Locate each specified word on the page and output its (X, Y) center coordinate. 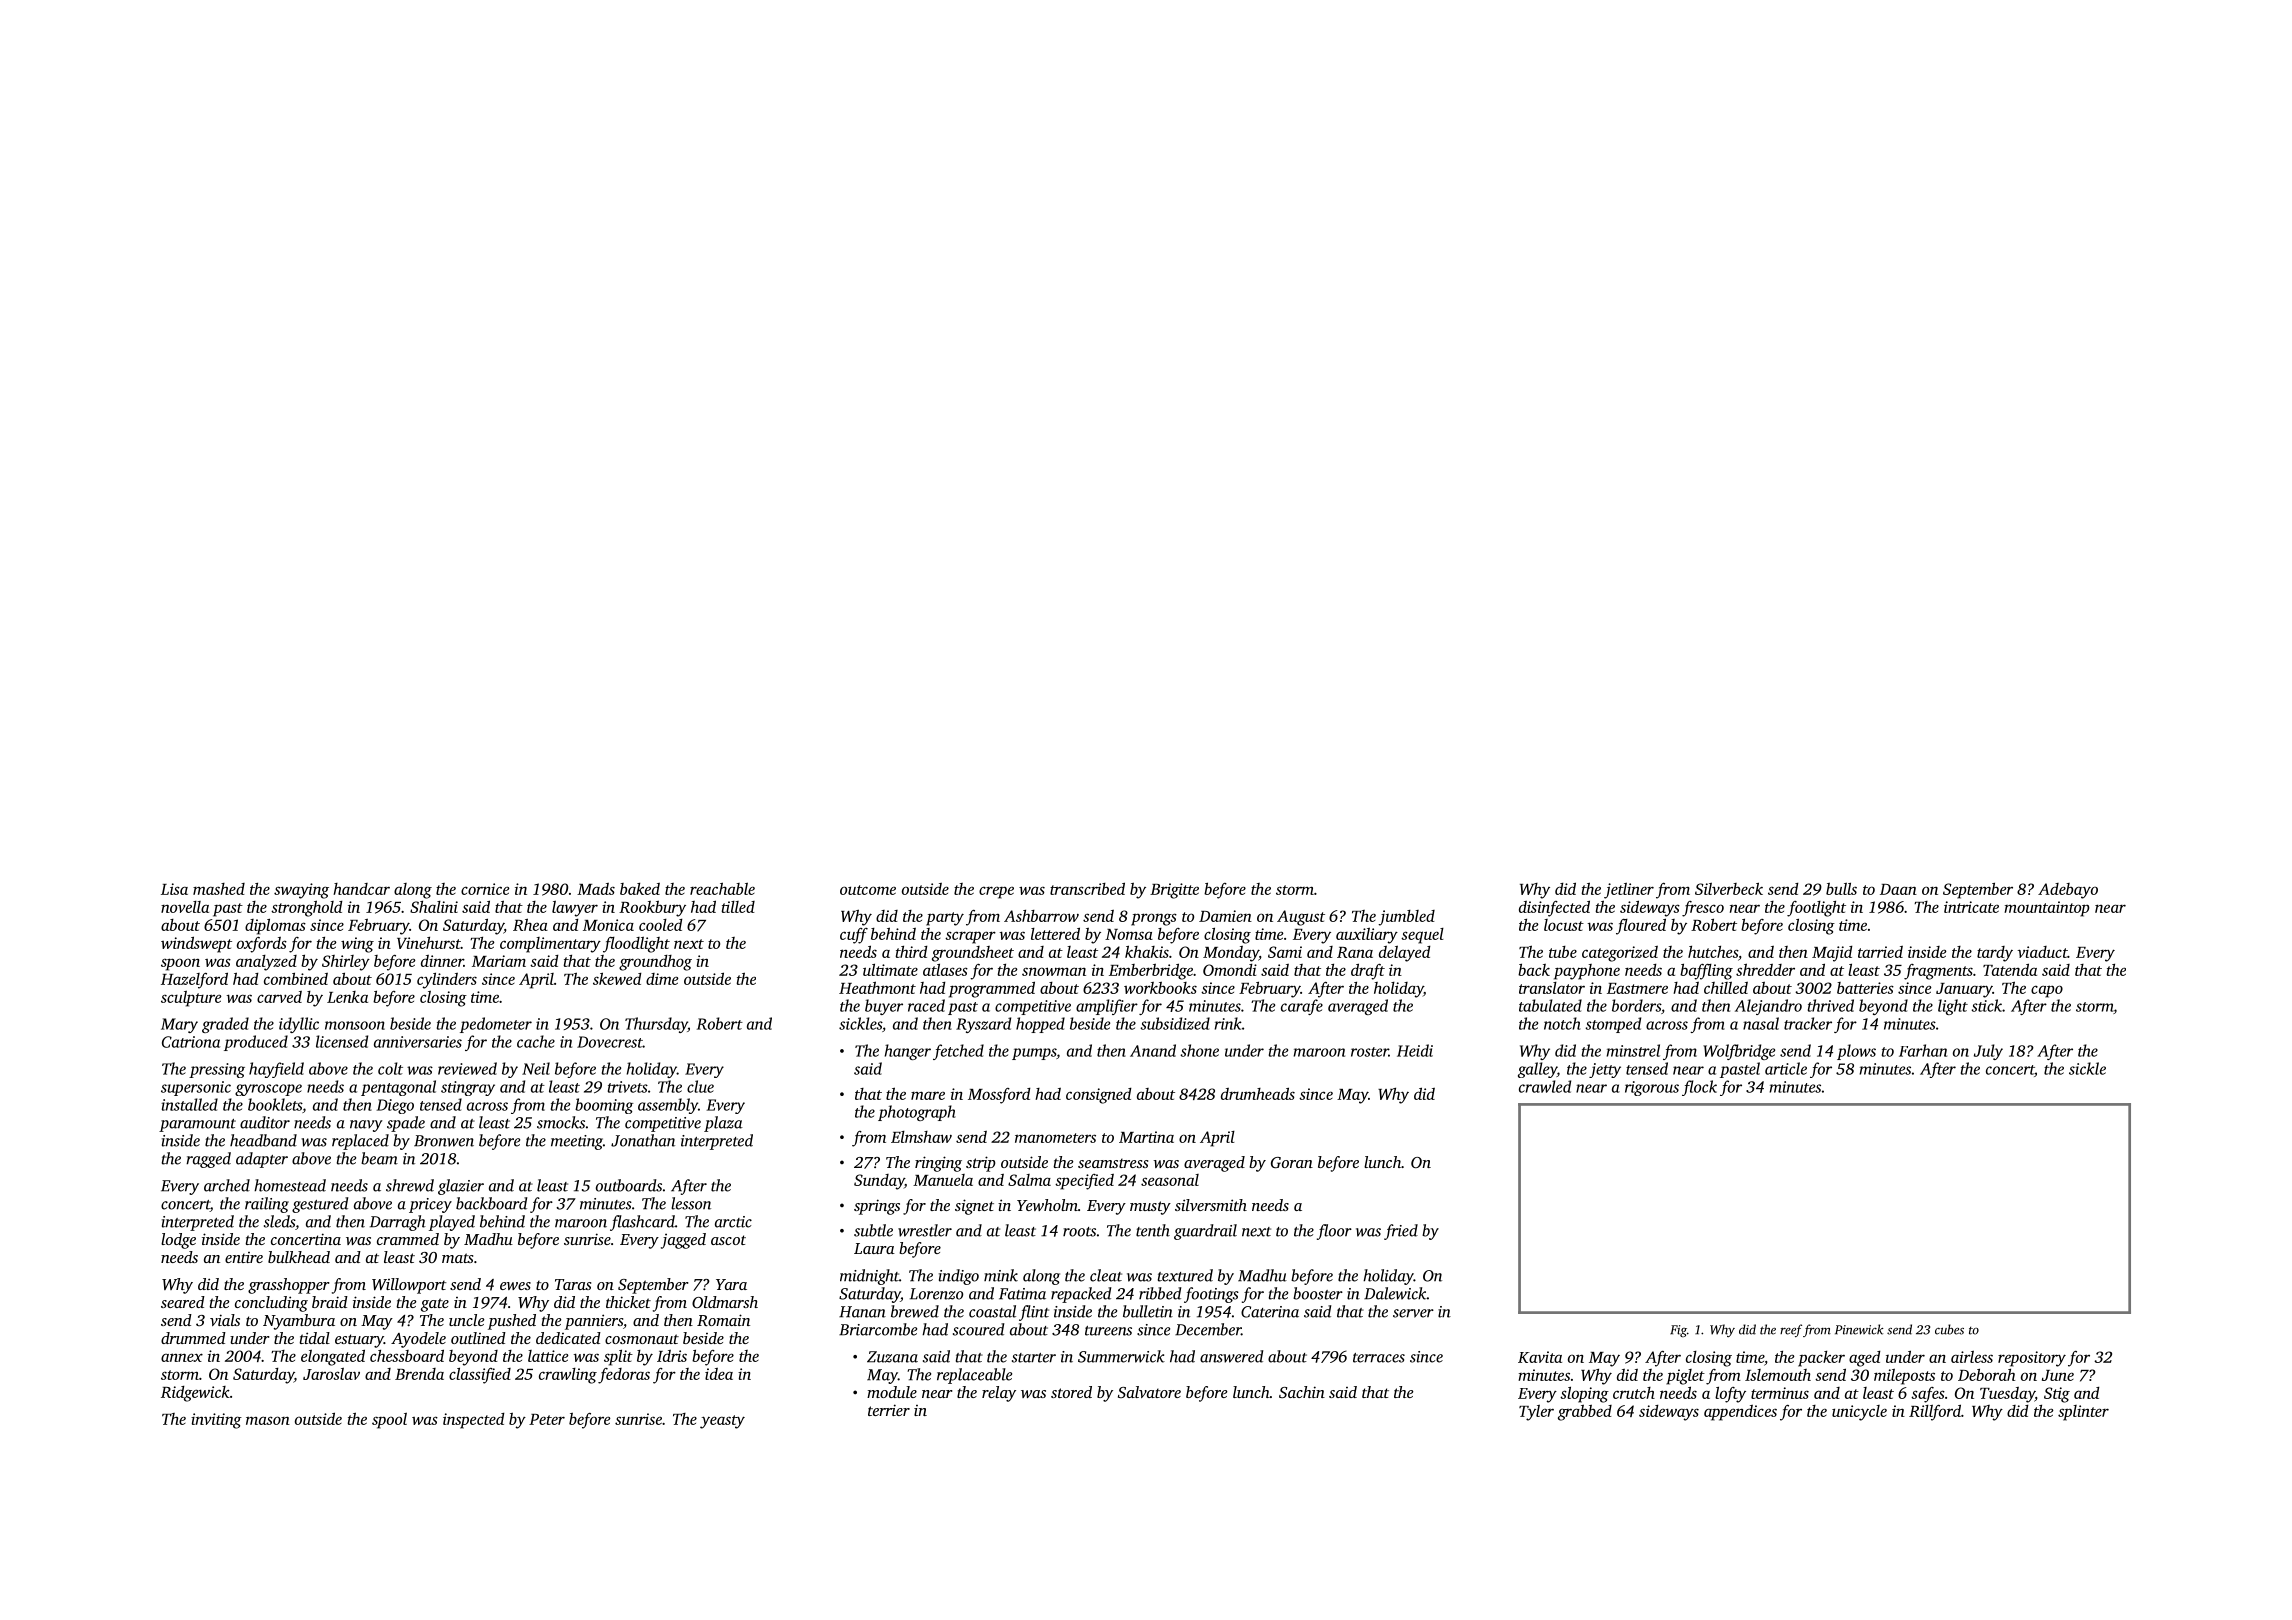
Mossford (999, 1096)
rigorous (1652, 1088)
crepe (996, 892)
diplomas (275, 927)
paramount (197, 1125)
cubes (1949, 1329)
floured (1641, 926)
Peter (547, 1419)
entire (244, 1257)
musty (1150, 1208)
